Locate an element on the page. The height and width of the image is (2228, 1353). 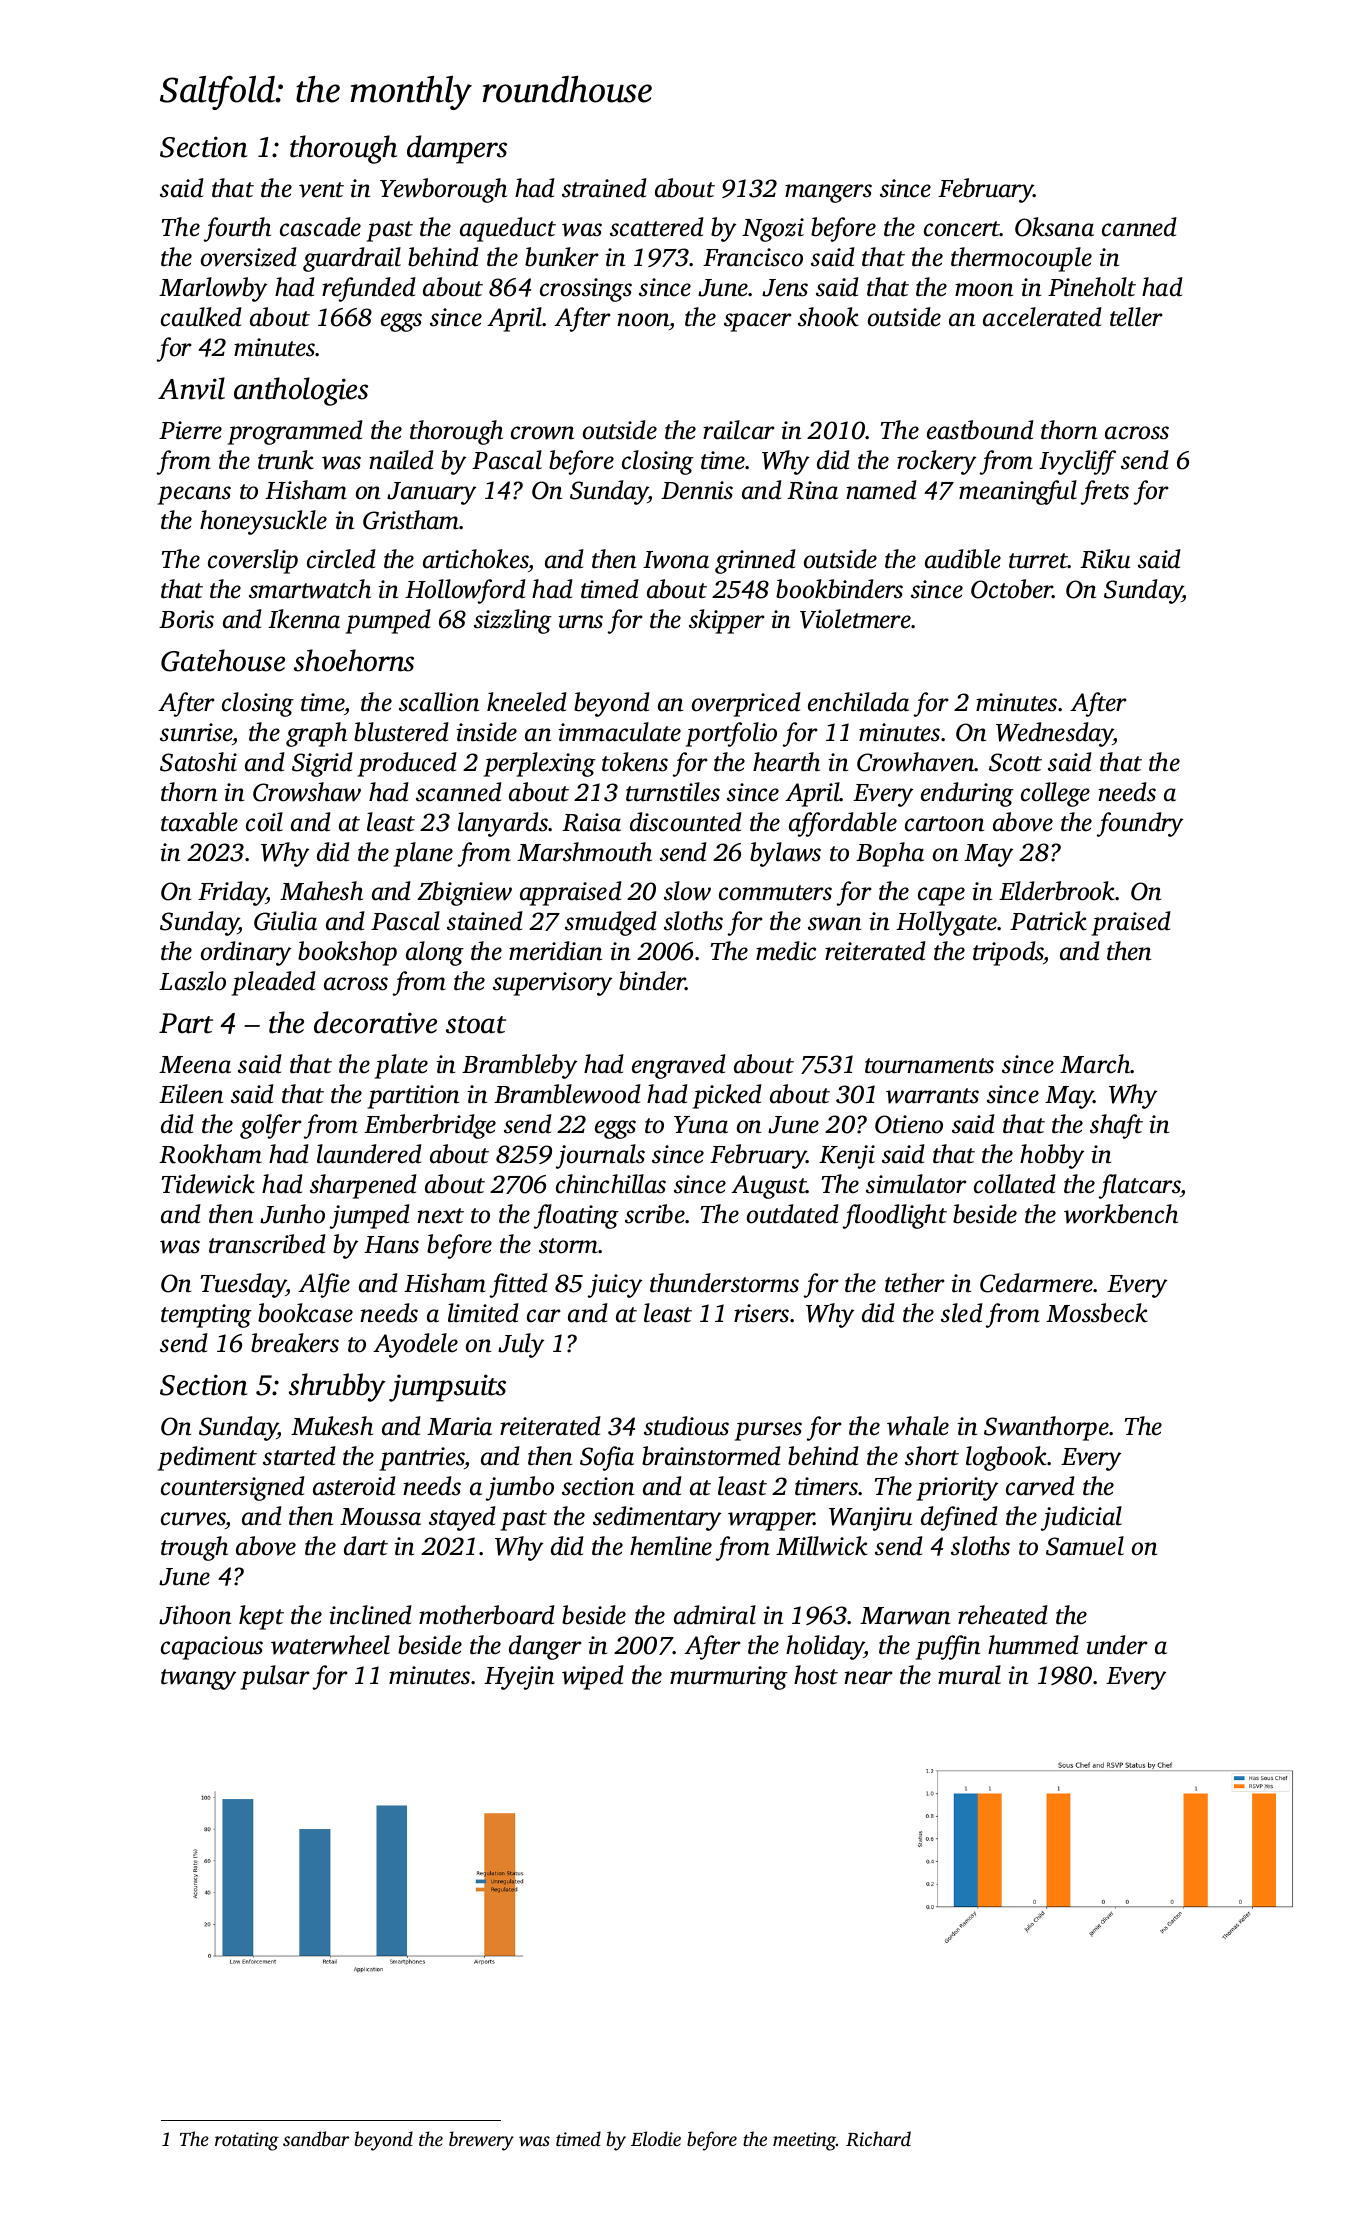
slow is located at coordinates (687, 891).
